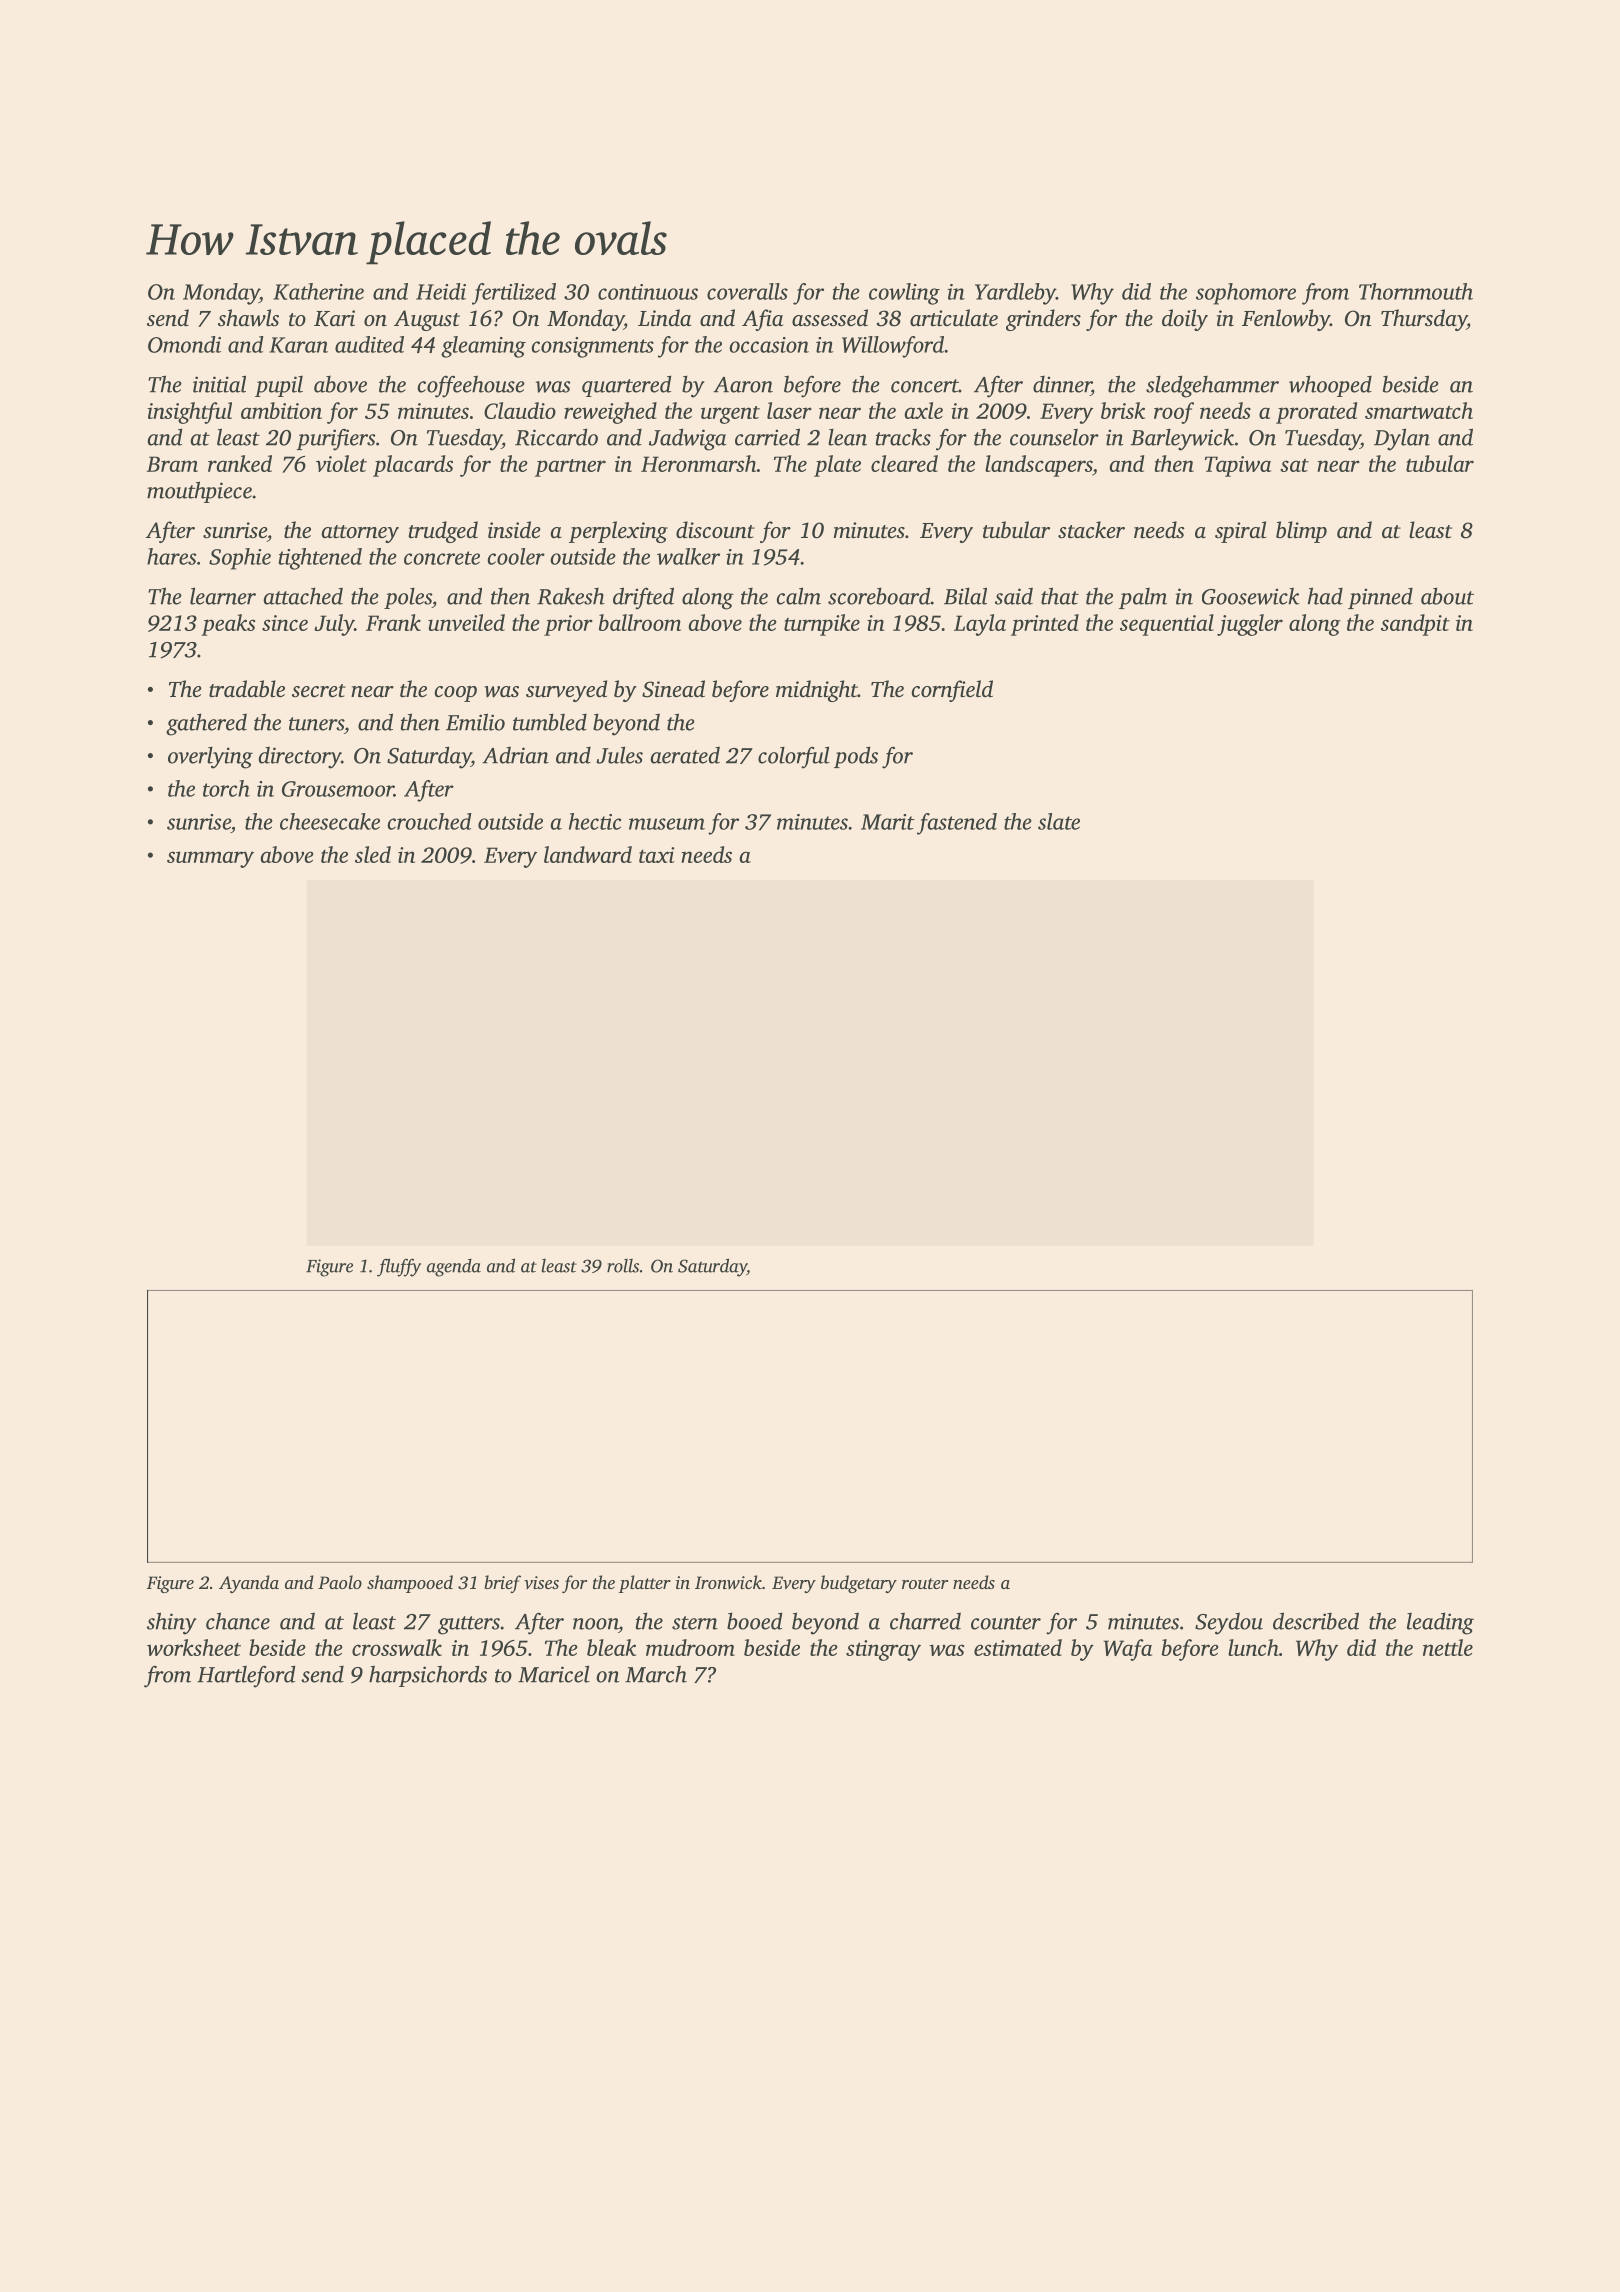 This screenshot has width=1620, height=2292. I want to click on agenda, so click(454, 1267).
